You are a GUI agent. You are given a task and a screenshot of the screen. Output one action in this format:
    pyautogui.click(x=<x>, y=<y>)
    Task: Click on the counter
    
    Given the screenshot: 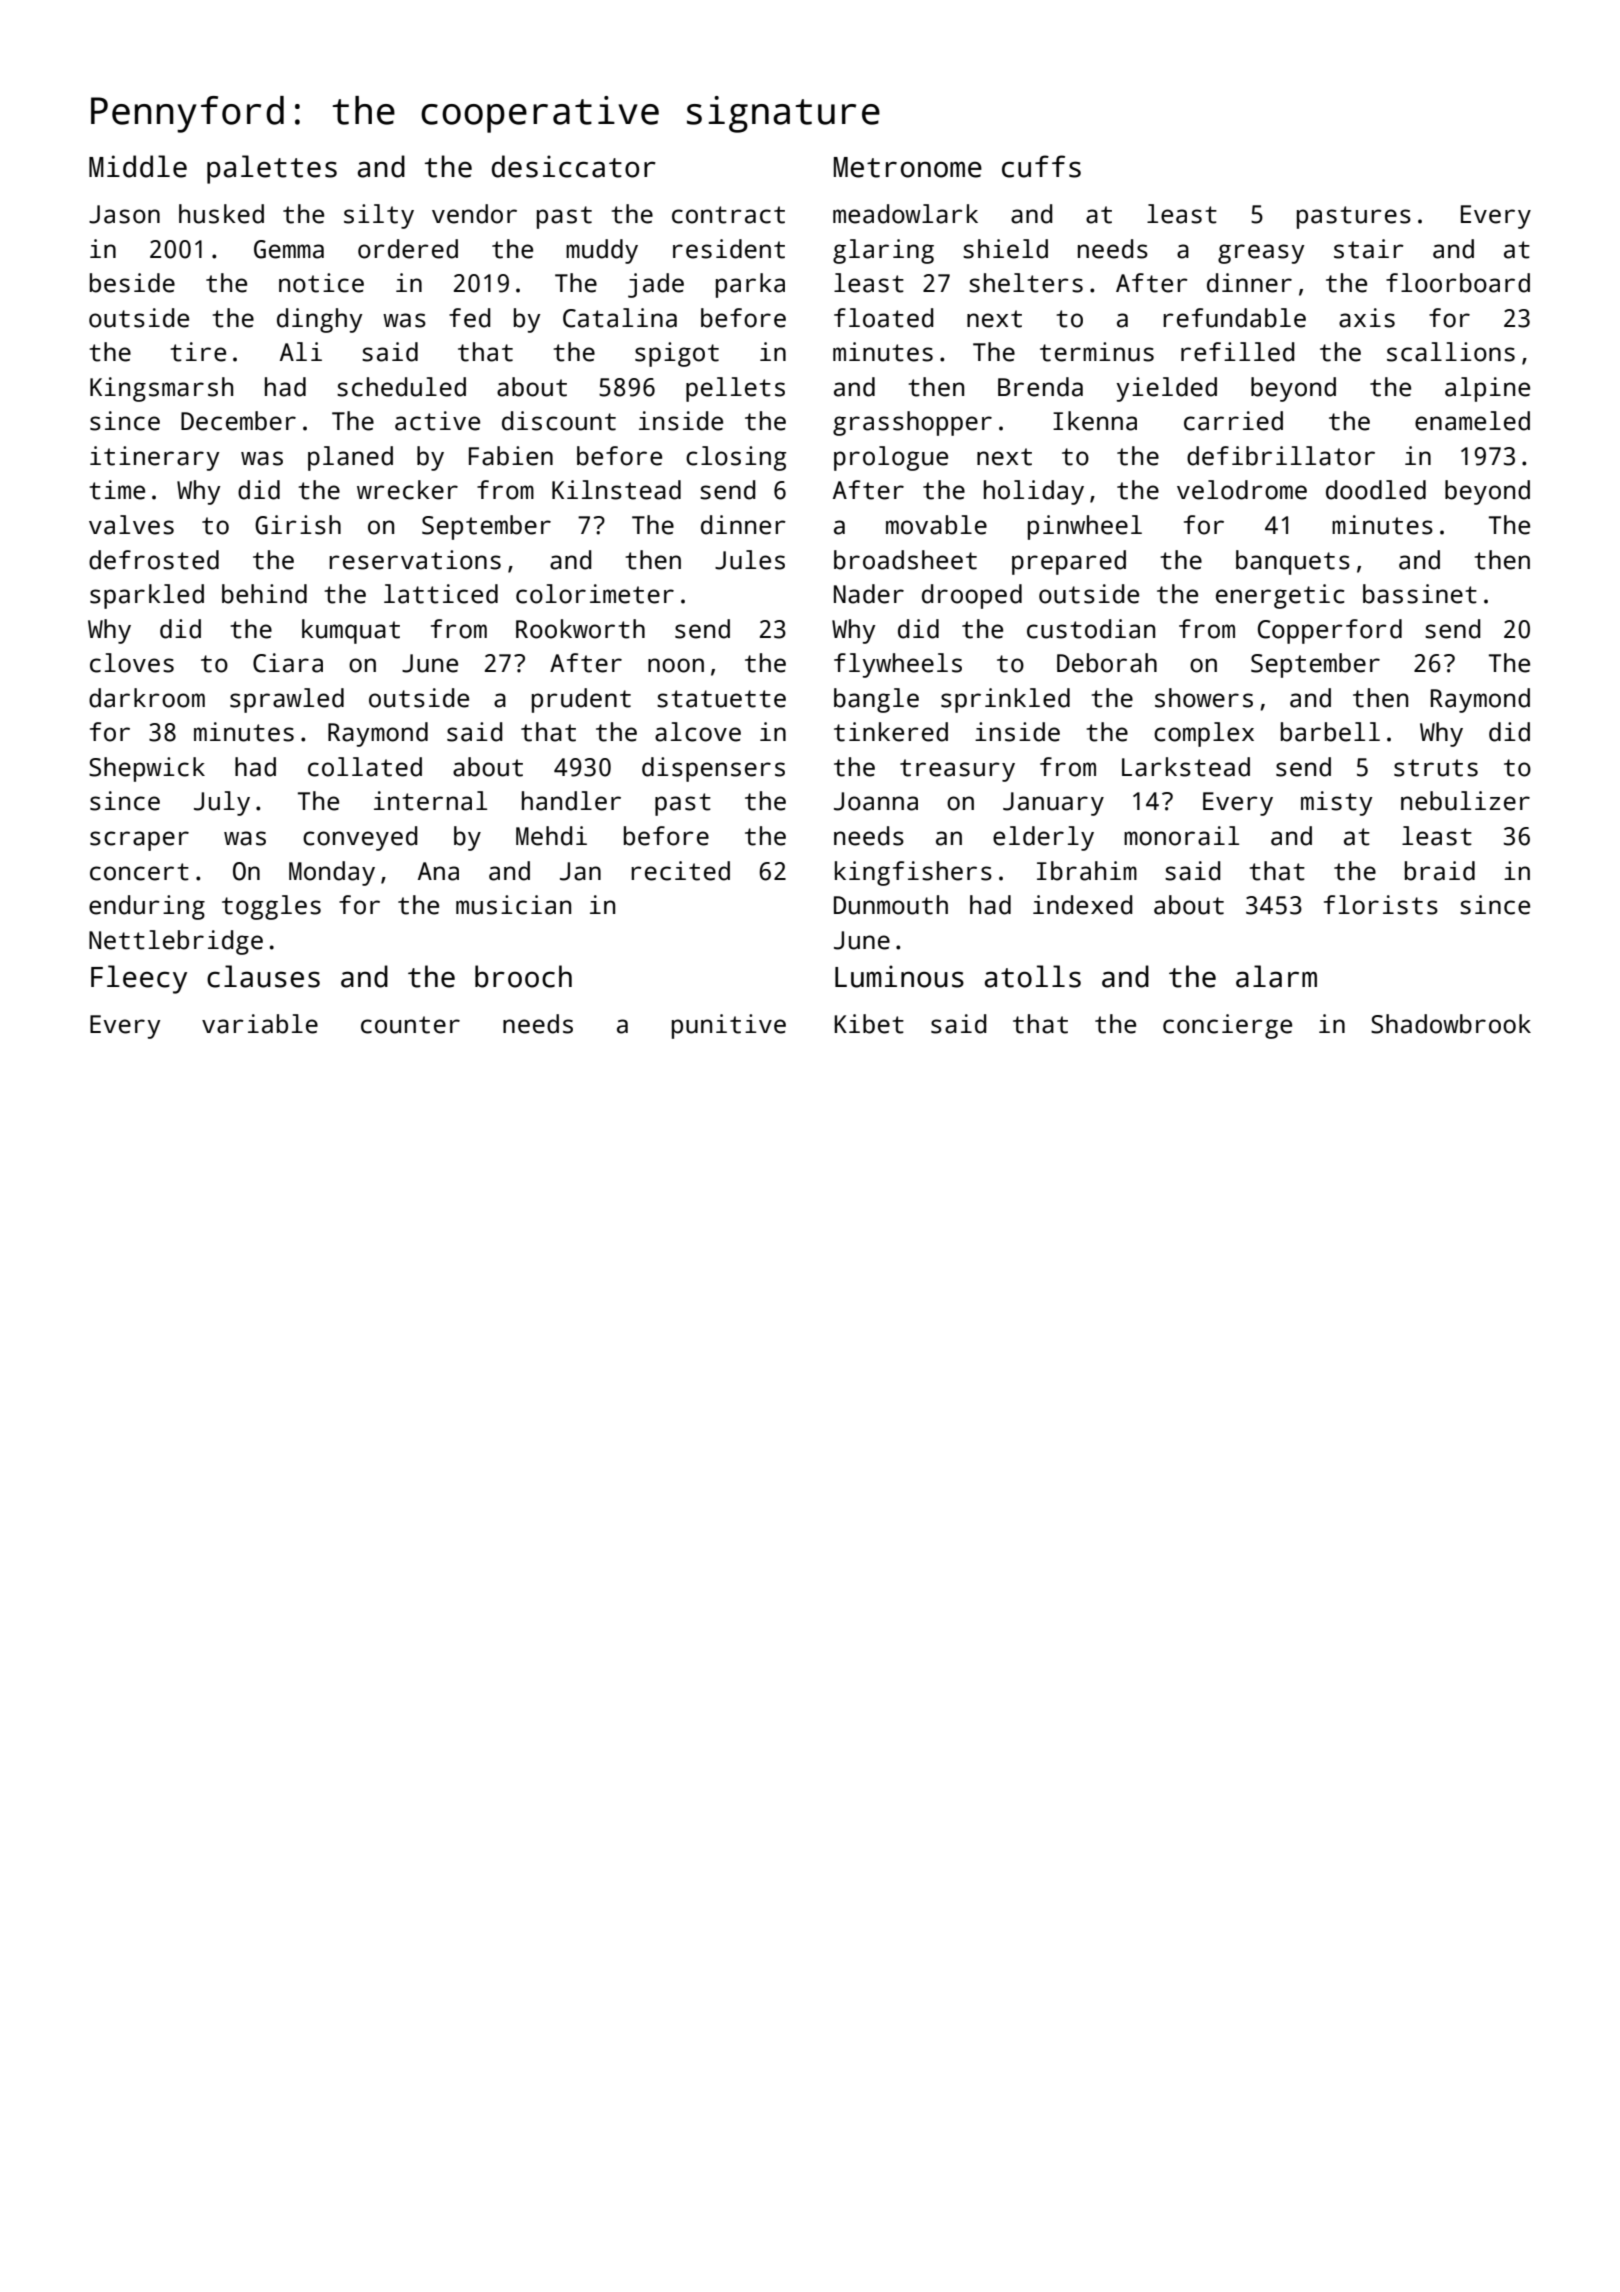 What is the action you would take?
    pyautogui.click(x=410, y=1025)
